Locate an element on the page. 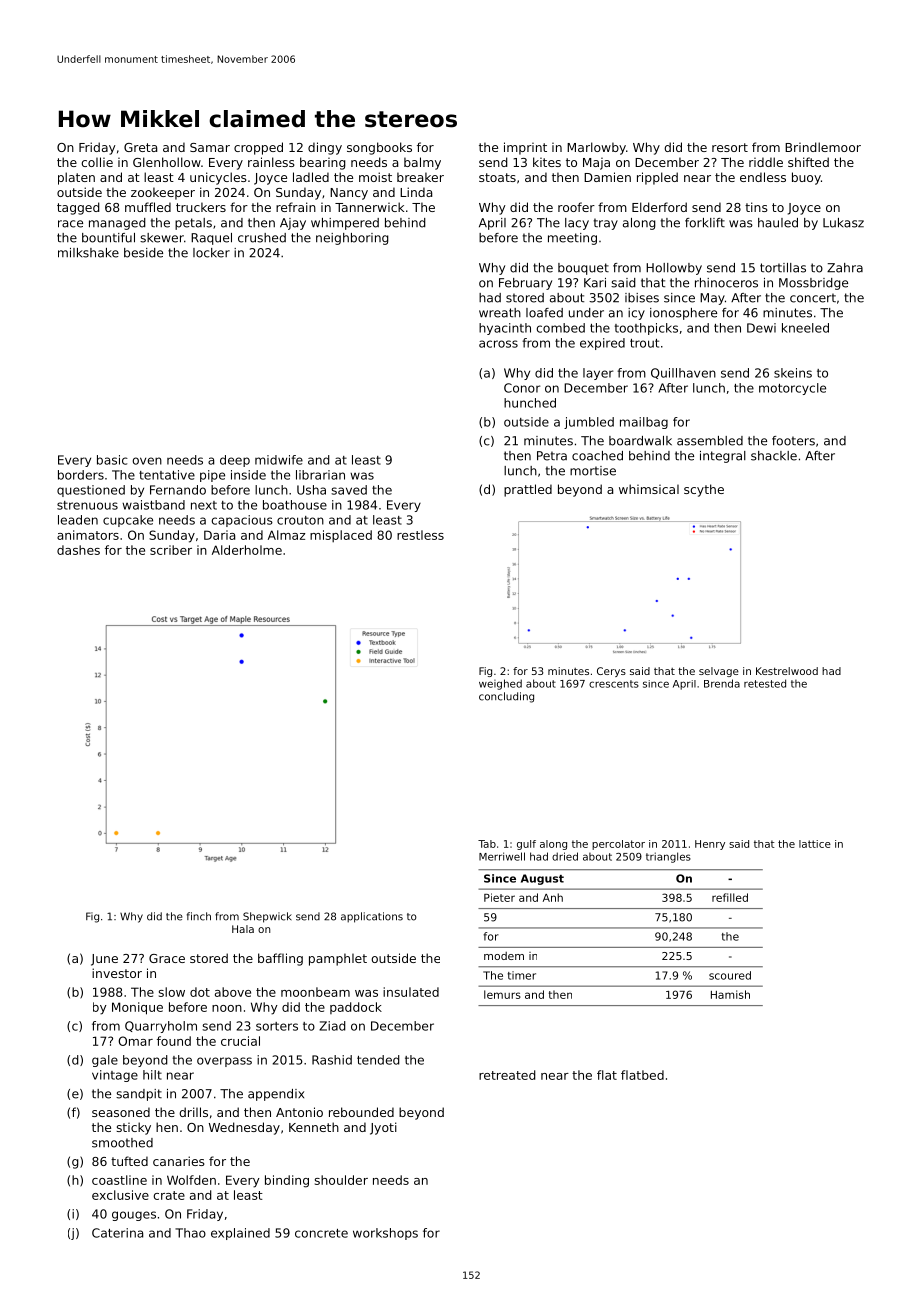 The width and height of the page is (924, 1308). resort is located at coordinates (730, 147).
